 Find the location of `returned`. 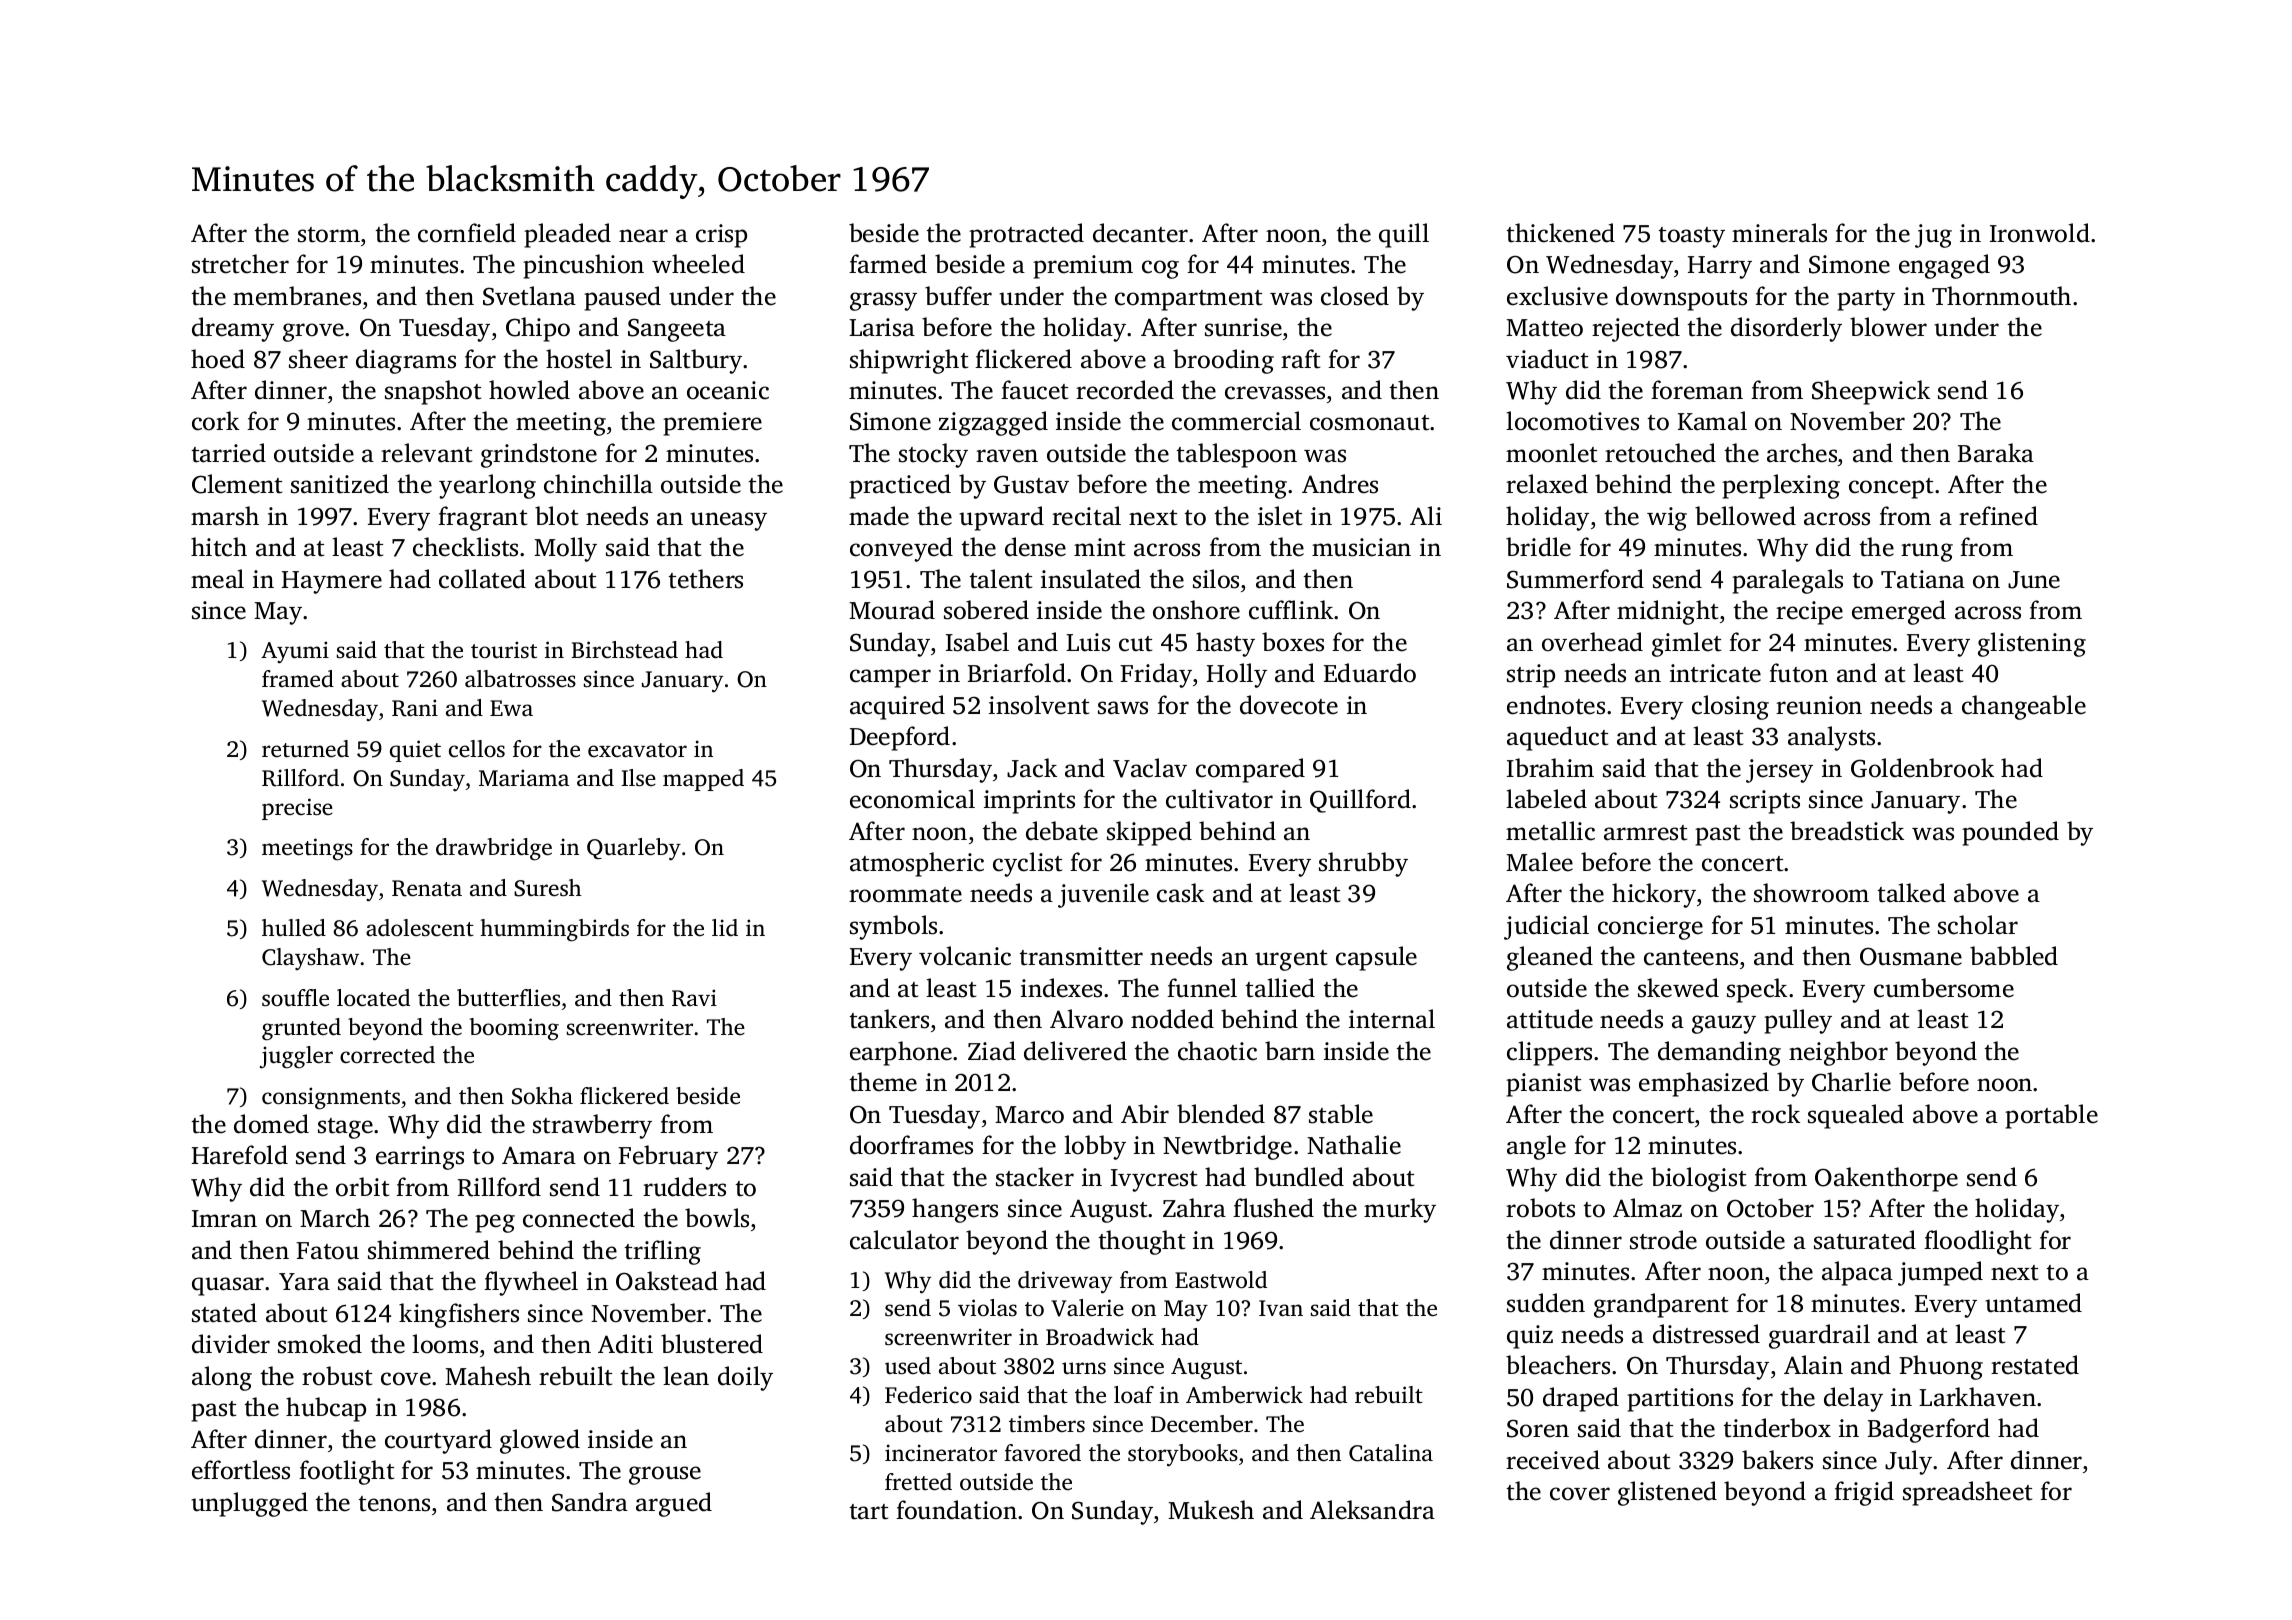

returned is located at coordinates (305, 749).
